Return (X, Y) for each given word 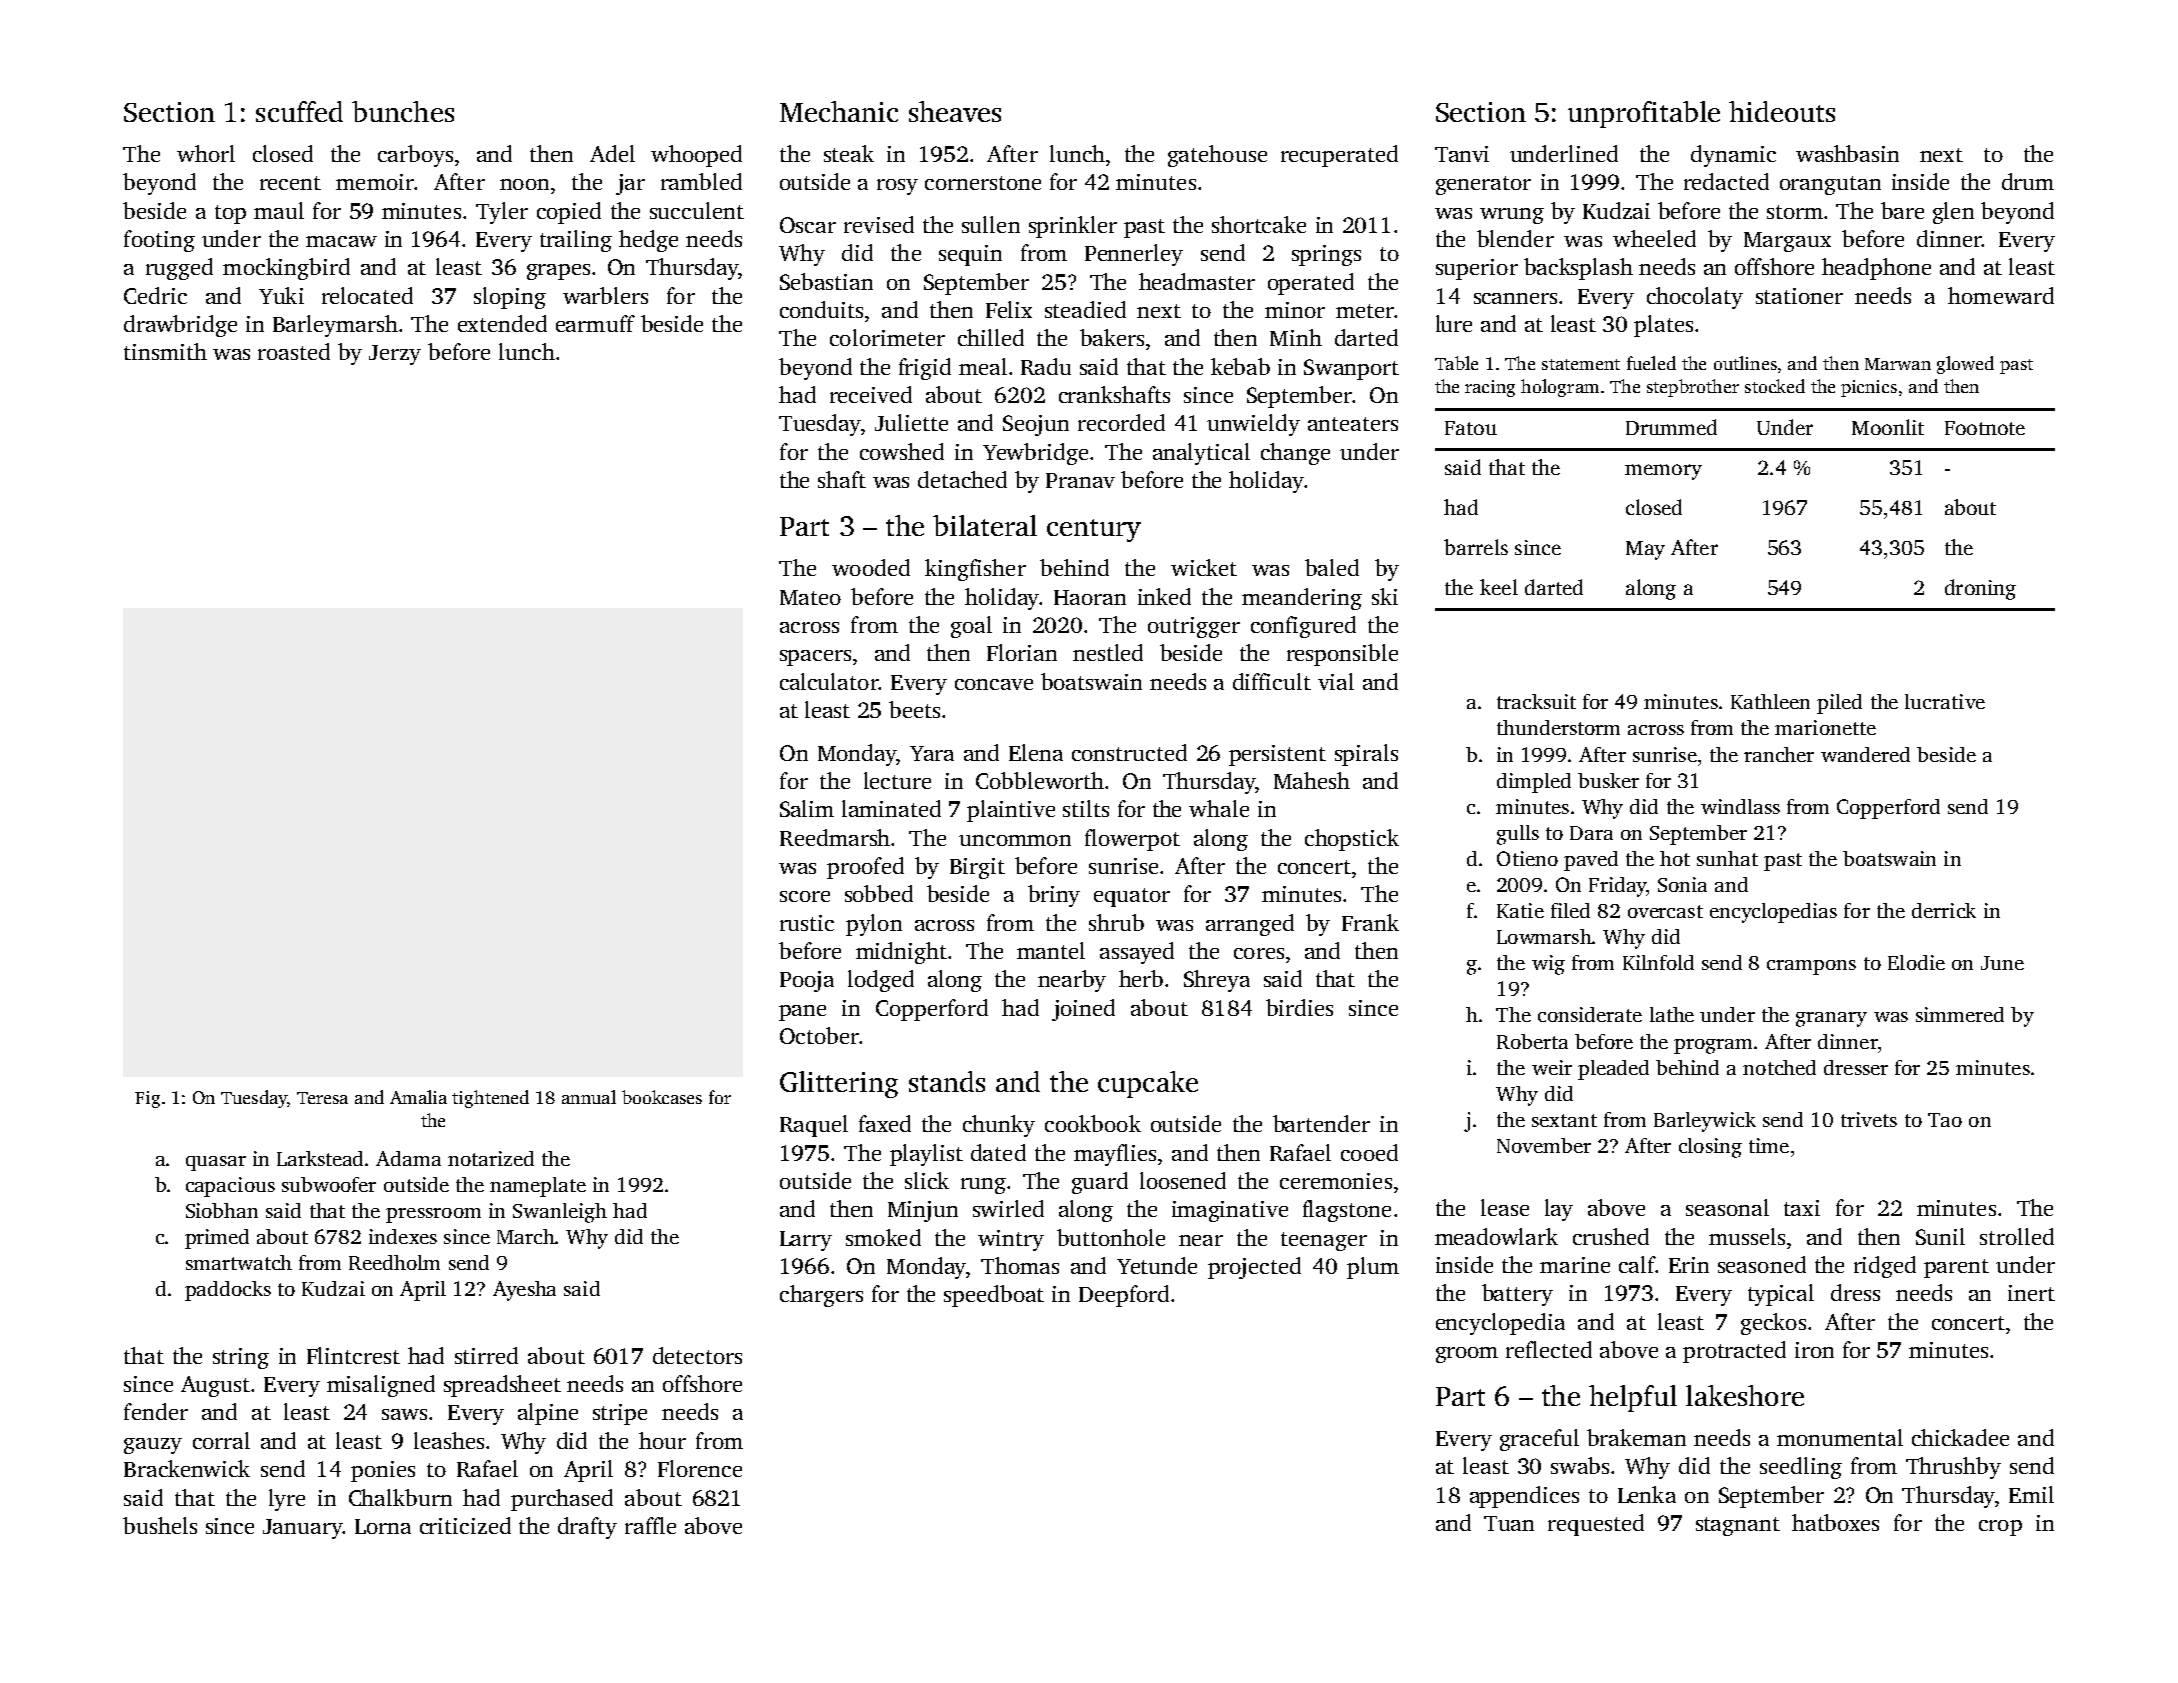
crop (2000, 1528)
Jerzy (395, 355)
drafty (587, 1528)
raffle (650, 1525)
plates (1663, 326)
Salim (807, 808)
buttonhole (1111, 1237)
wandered (1865, 754)
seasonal (1727, 1207)
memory (1663, 472)
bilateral (985, 525)
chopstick (1352, 840)
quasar (216, 1163)
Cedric (155, 295)
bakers (1112, 337)
